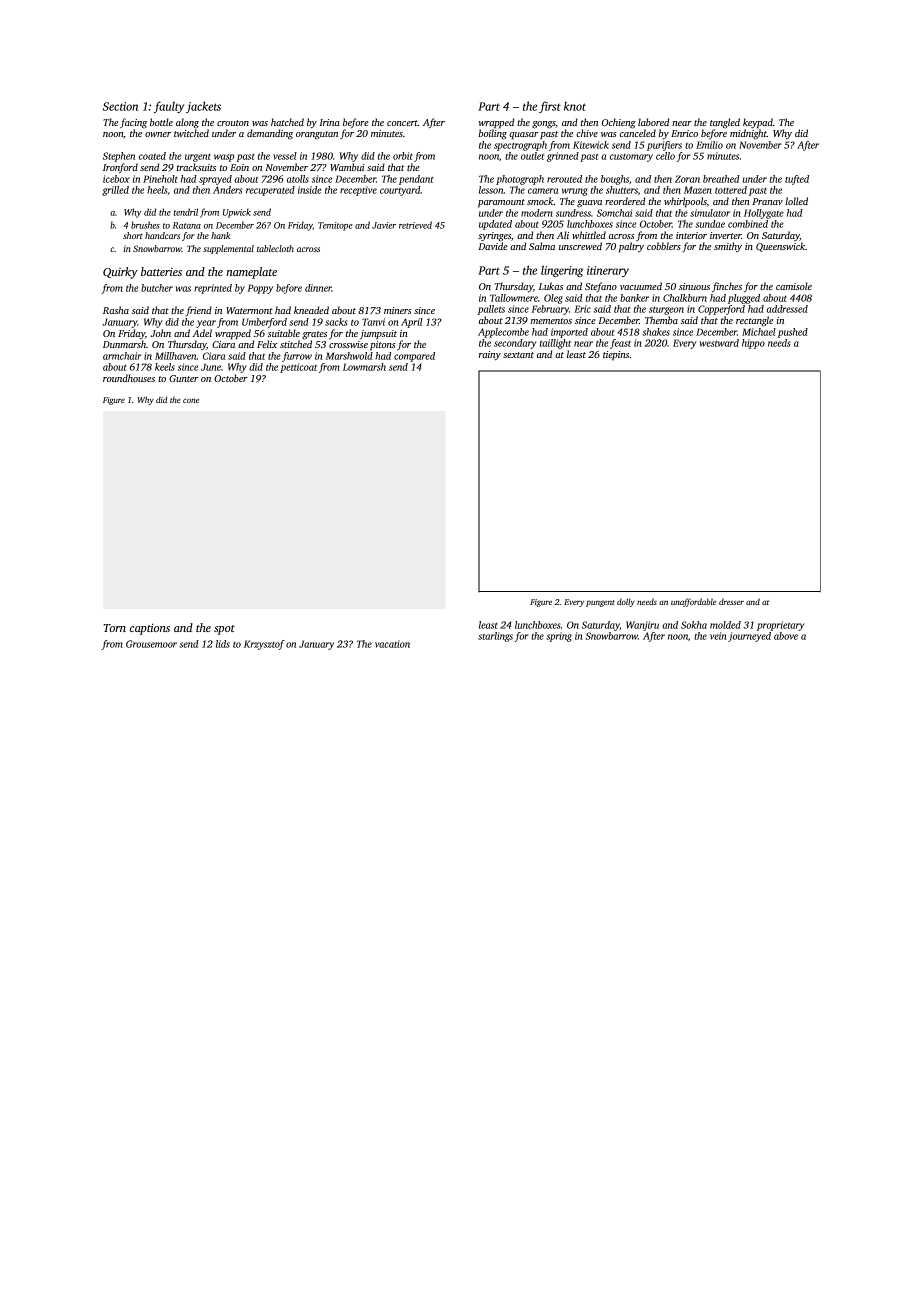 Image resolution: width=924 pixels, height=1308 pixels. I want to click on first, so click(550, 107).
